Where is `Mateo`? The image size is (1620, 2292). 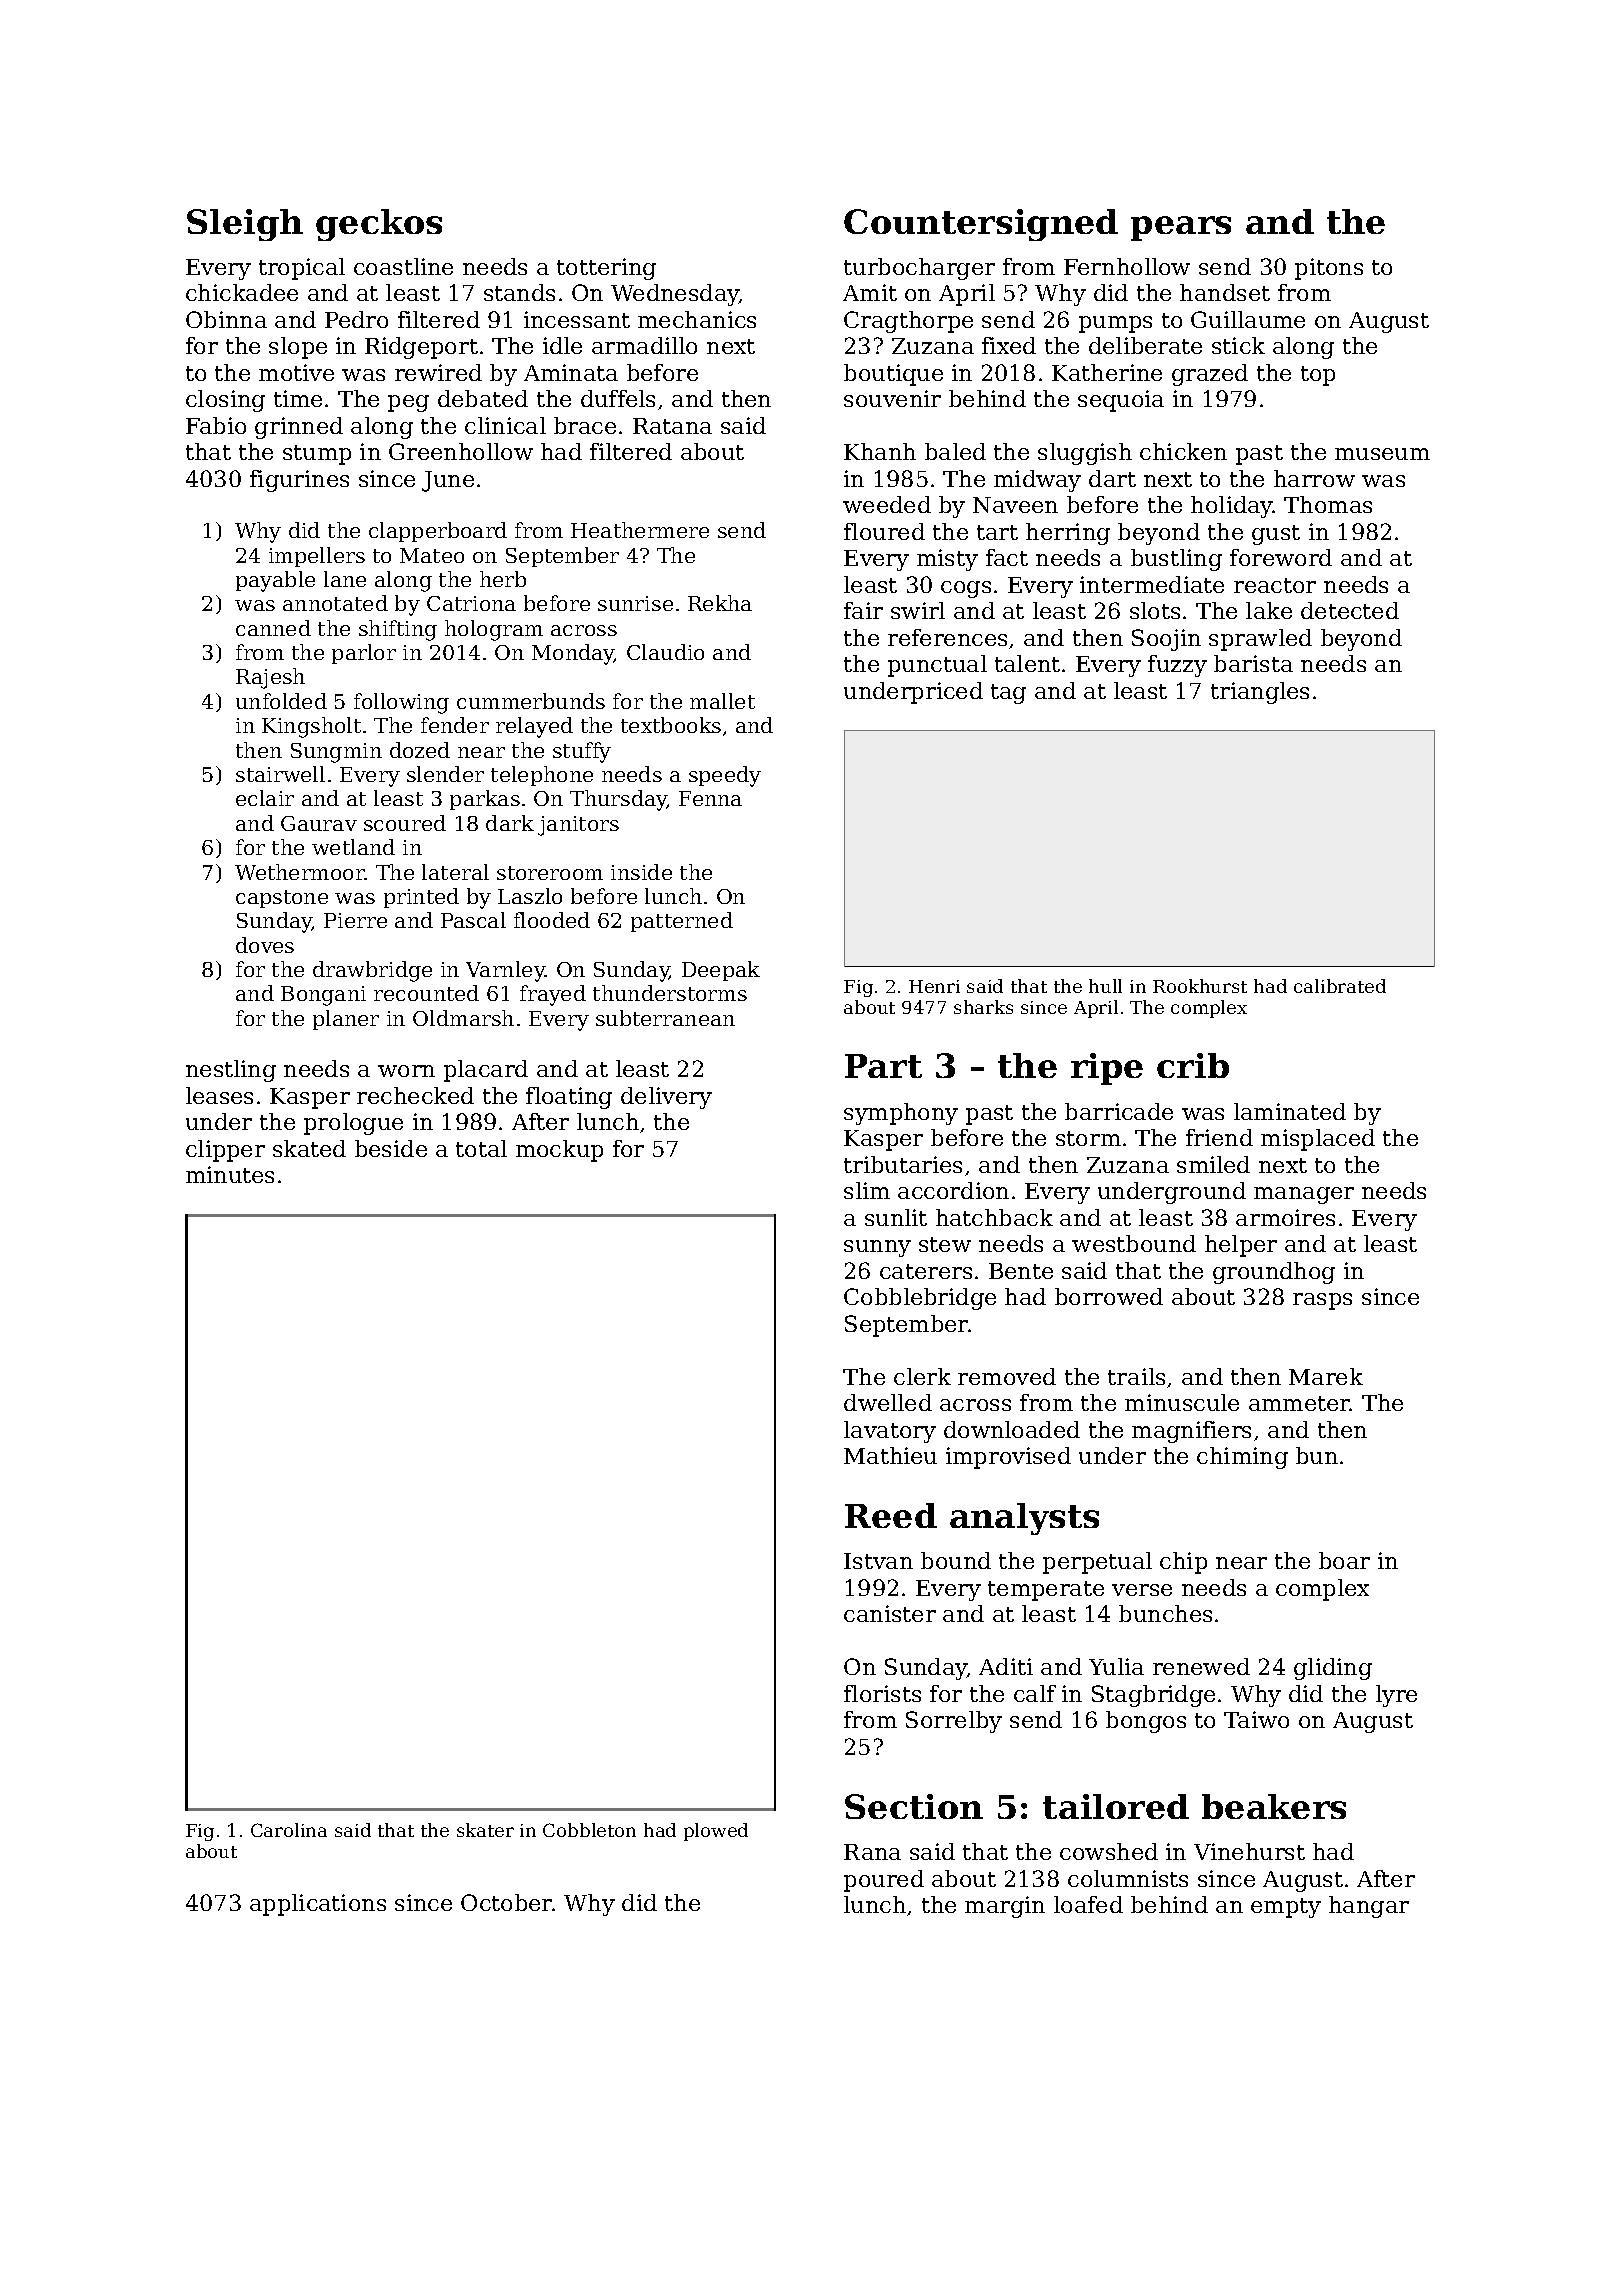
Mateo is located at coordinates (432, 555).
